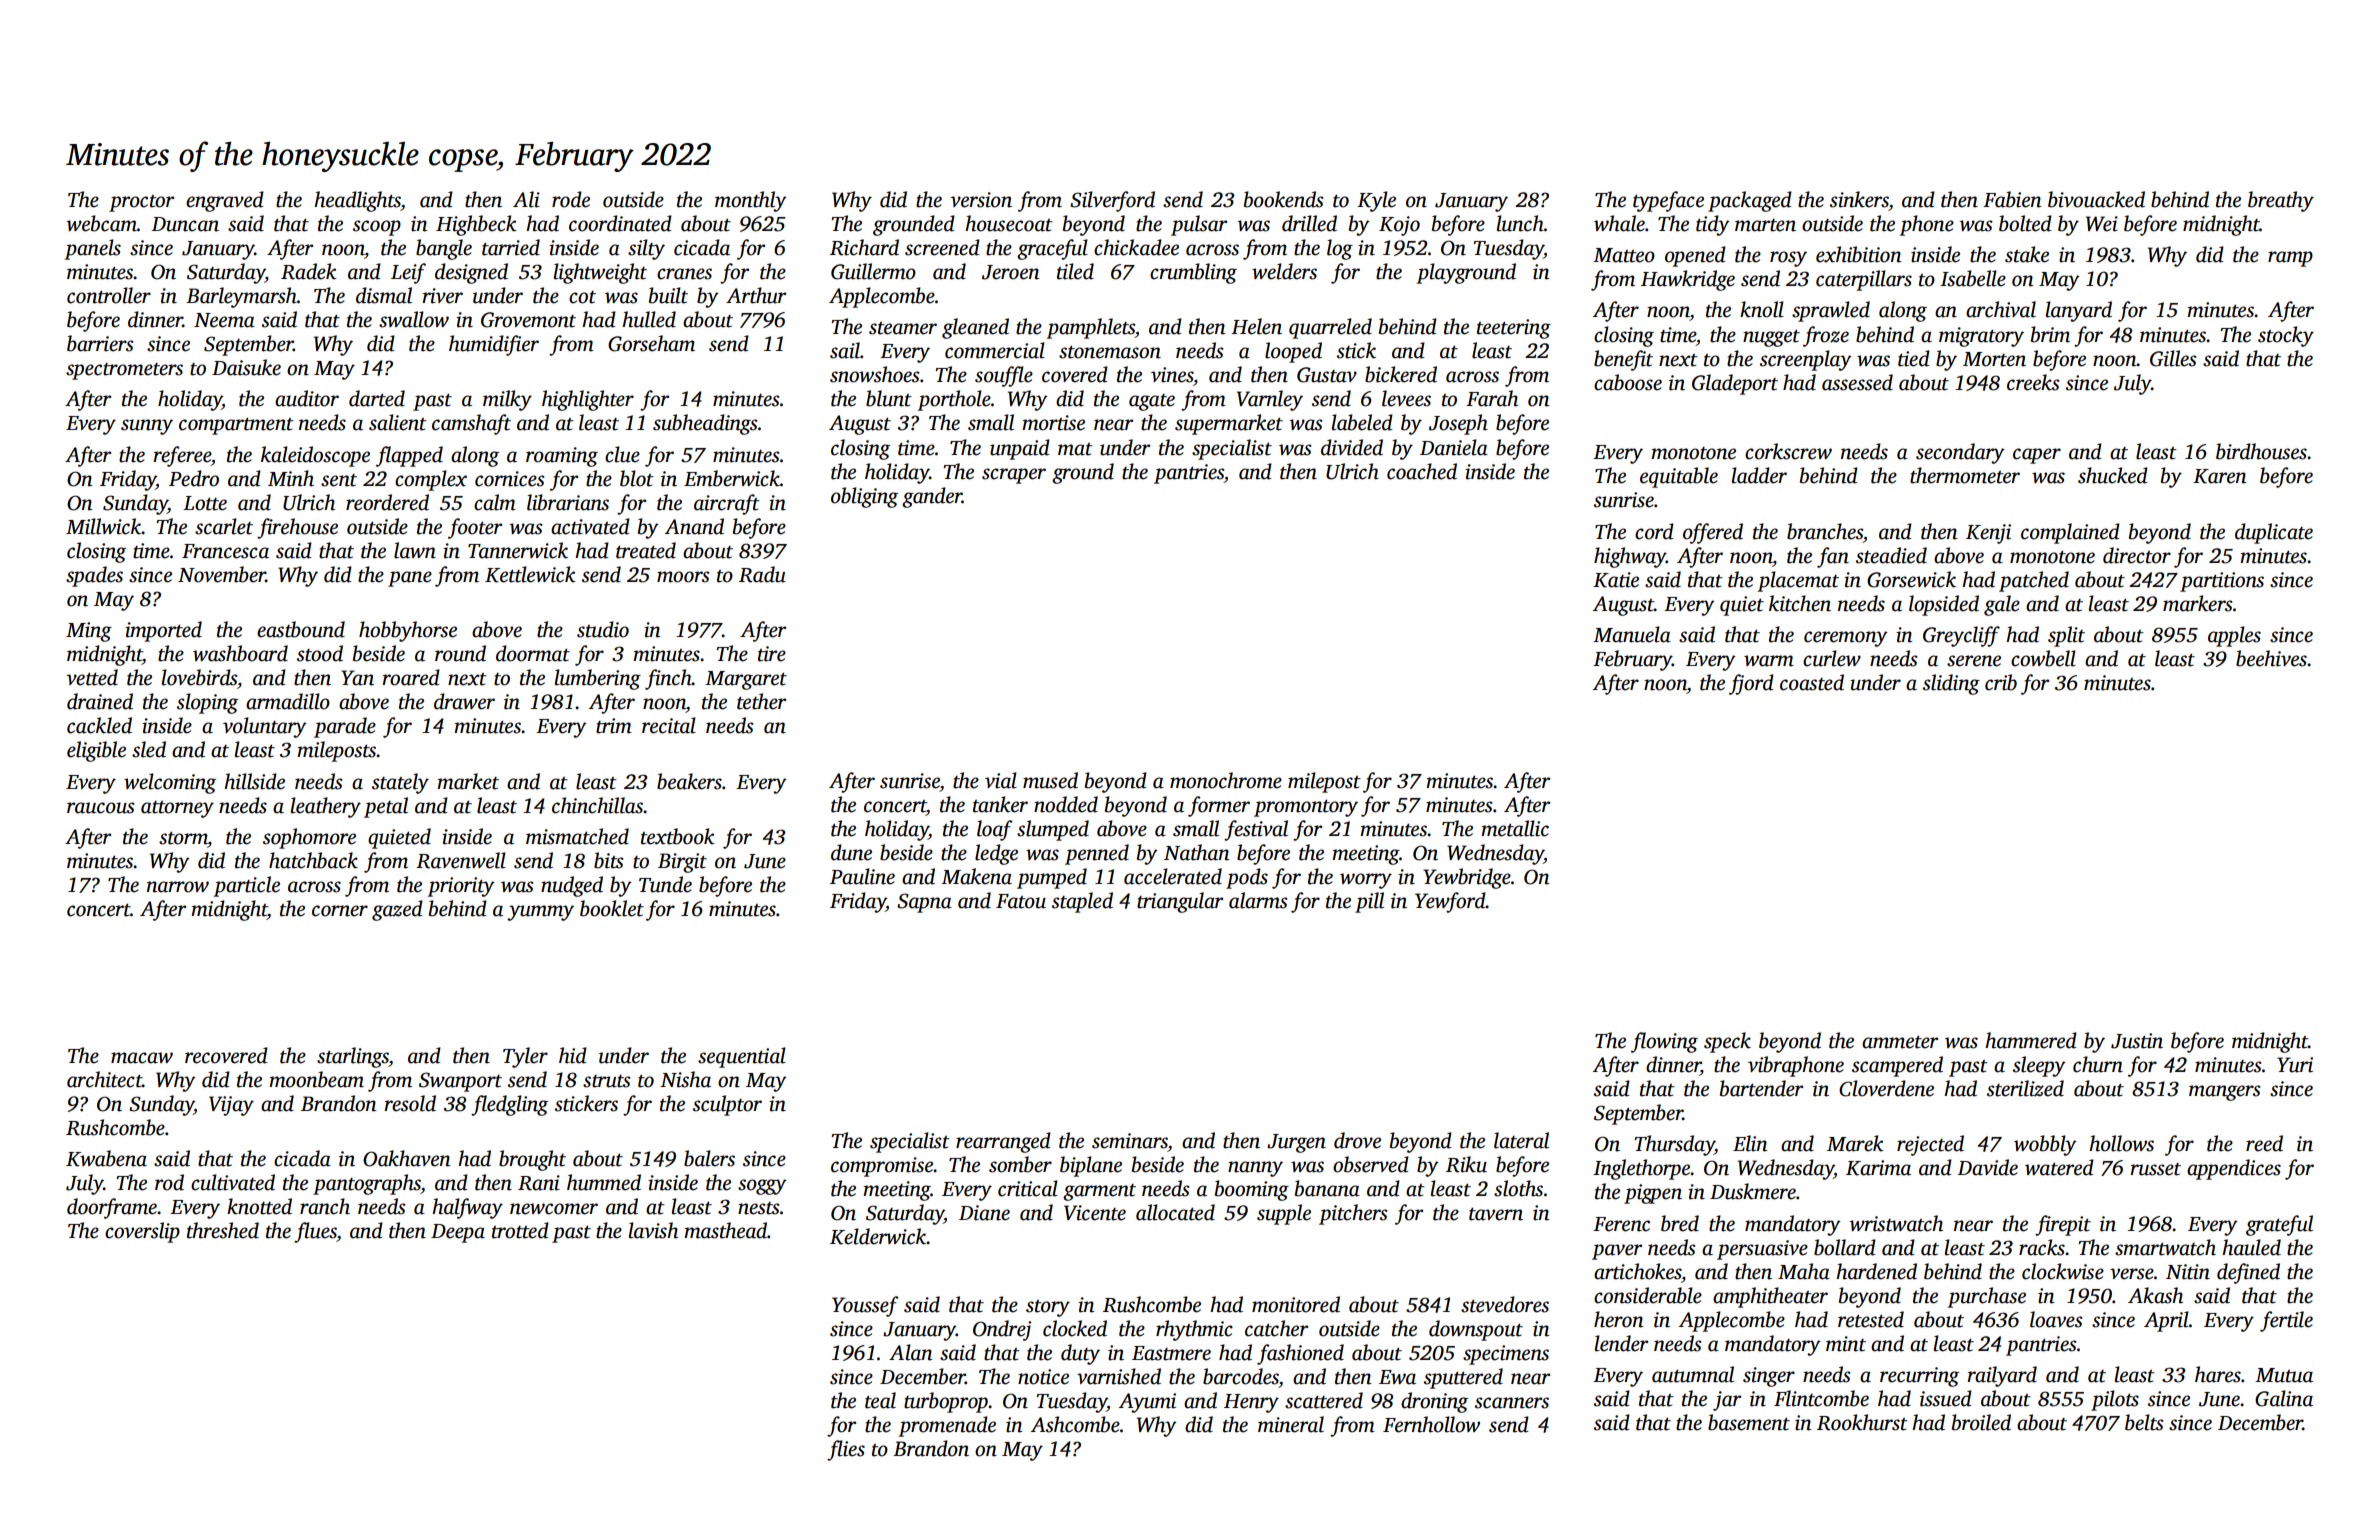  I want to click on Lotte, so click(205, 503).
